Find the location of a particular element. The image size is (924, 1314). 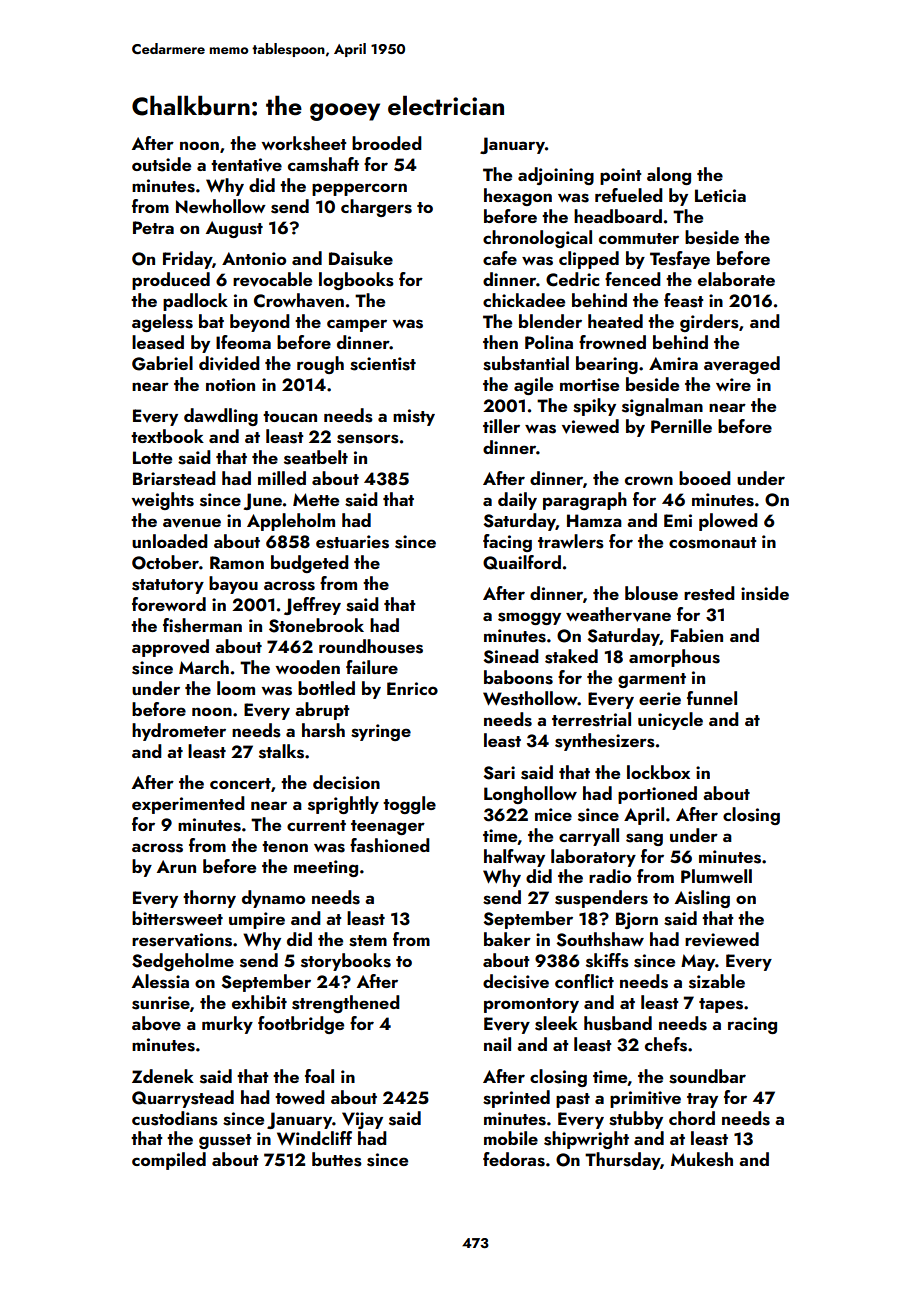

padlock is located at coordinates (195, 302).
